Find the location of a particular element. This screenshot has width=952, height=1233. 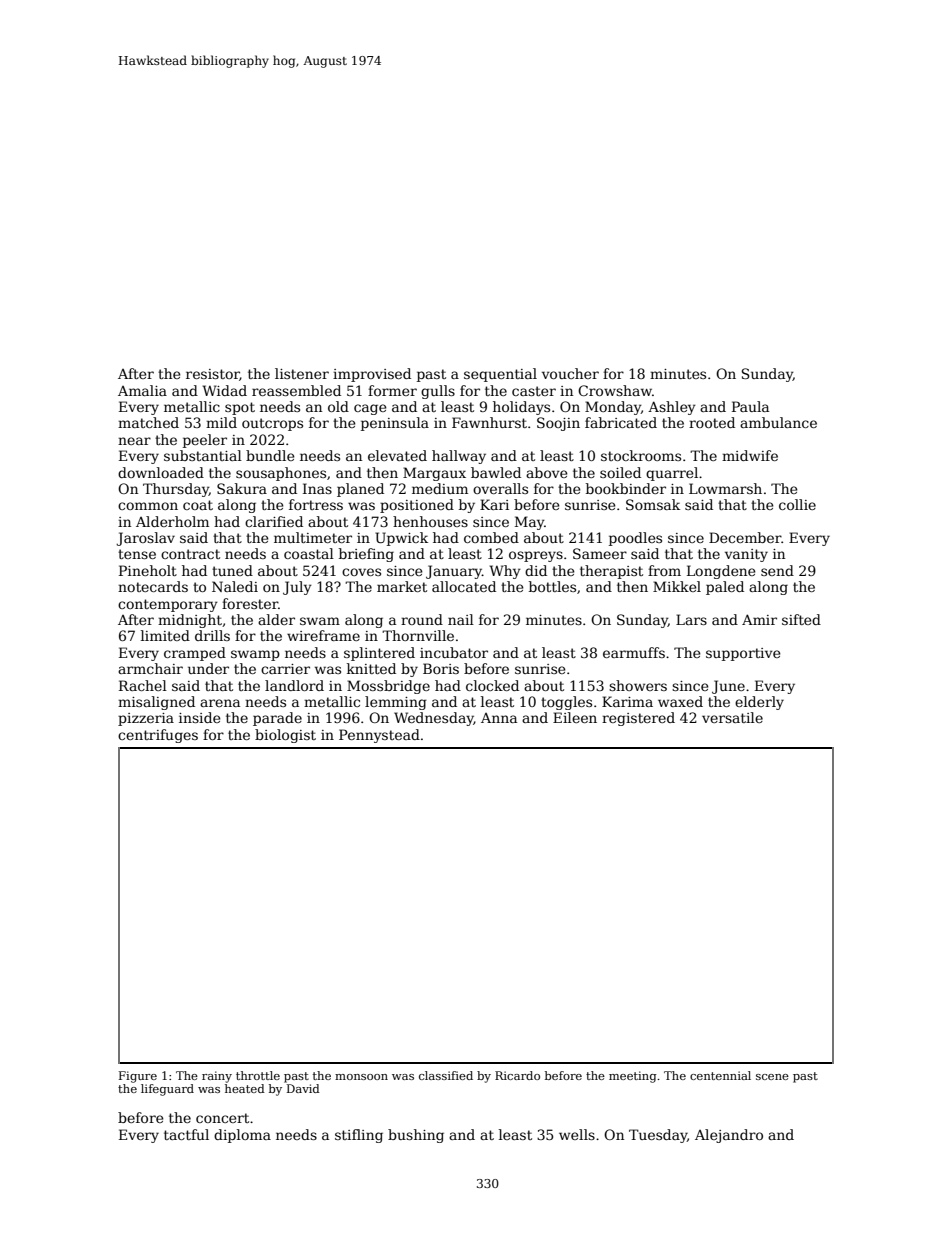

centennial is located at coordinates (720, 1075).
